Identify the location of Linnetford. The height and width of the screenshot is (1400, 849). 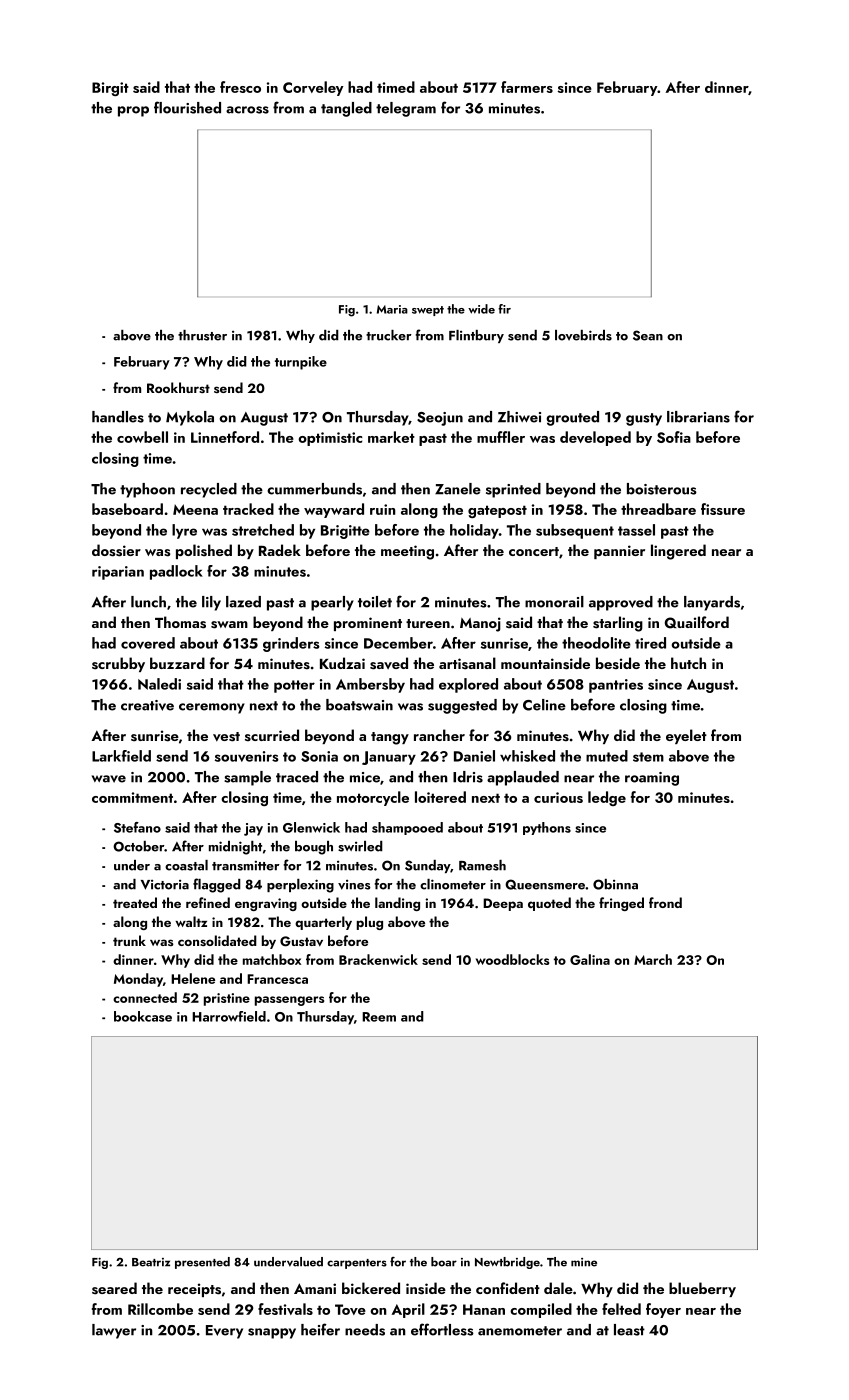
(225, 437).
